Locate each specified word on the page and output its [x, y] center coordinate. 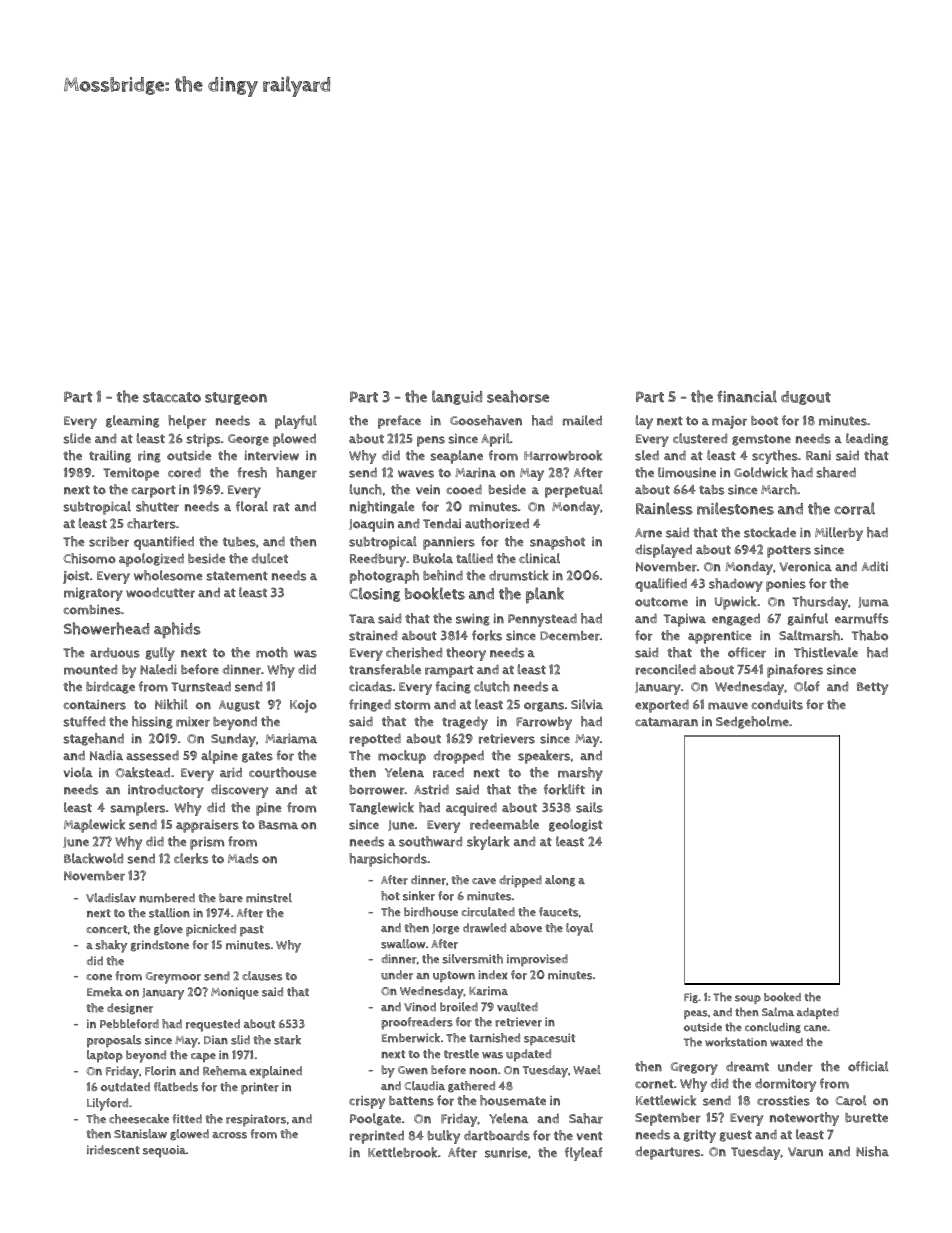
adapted [818, 1013]
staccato [172, 397]
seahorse [518, 396]
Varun [805, 1152]
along [560, 881]
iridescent [113, 1150]
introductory [166, 791]
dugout [806, 398]
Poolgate [375, 1119]
